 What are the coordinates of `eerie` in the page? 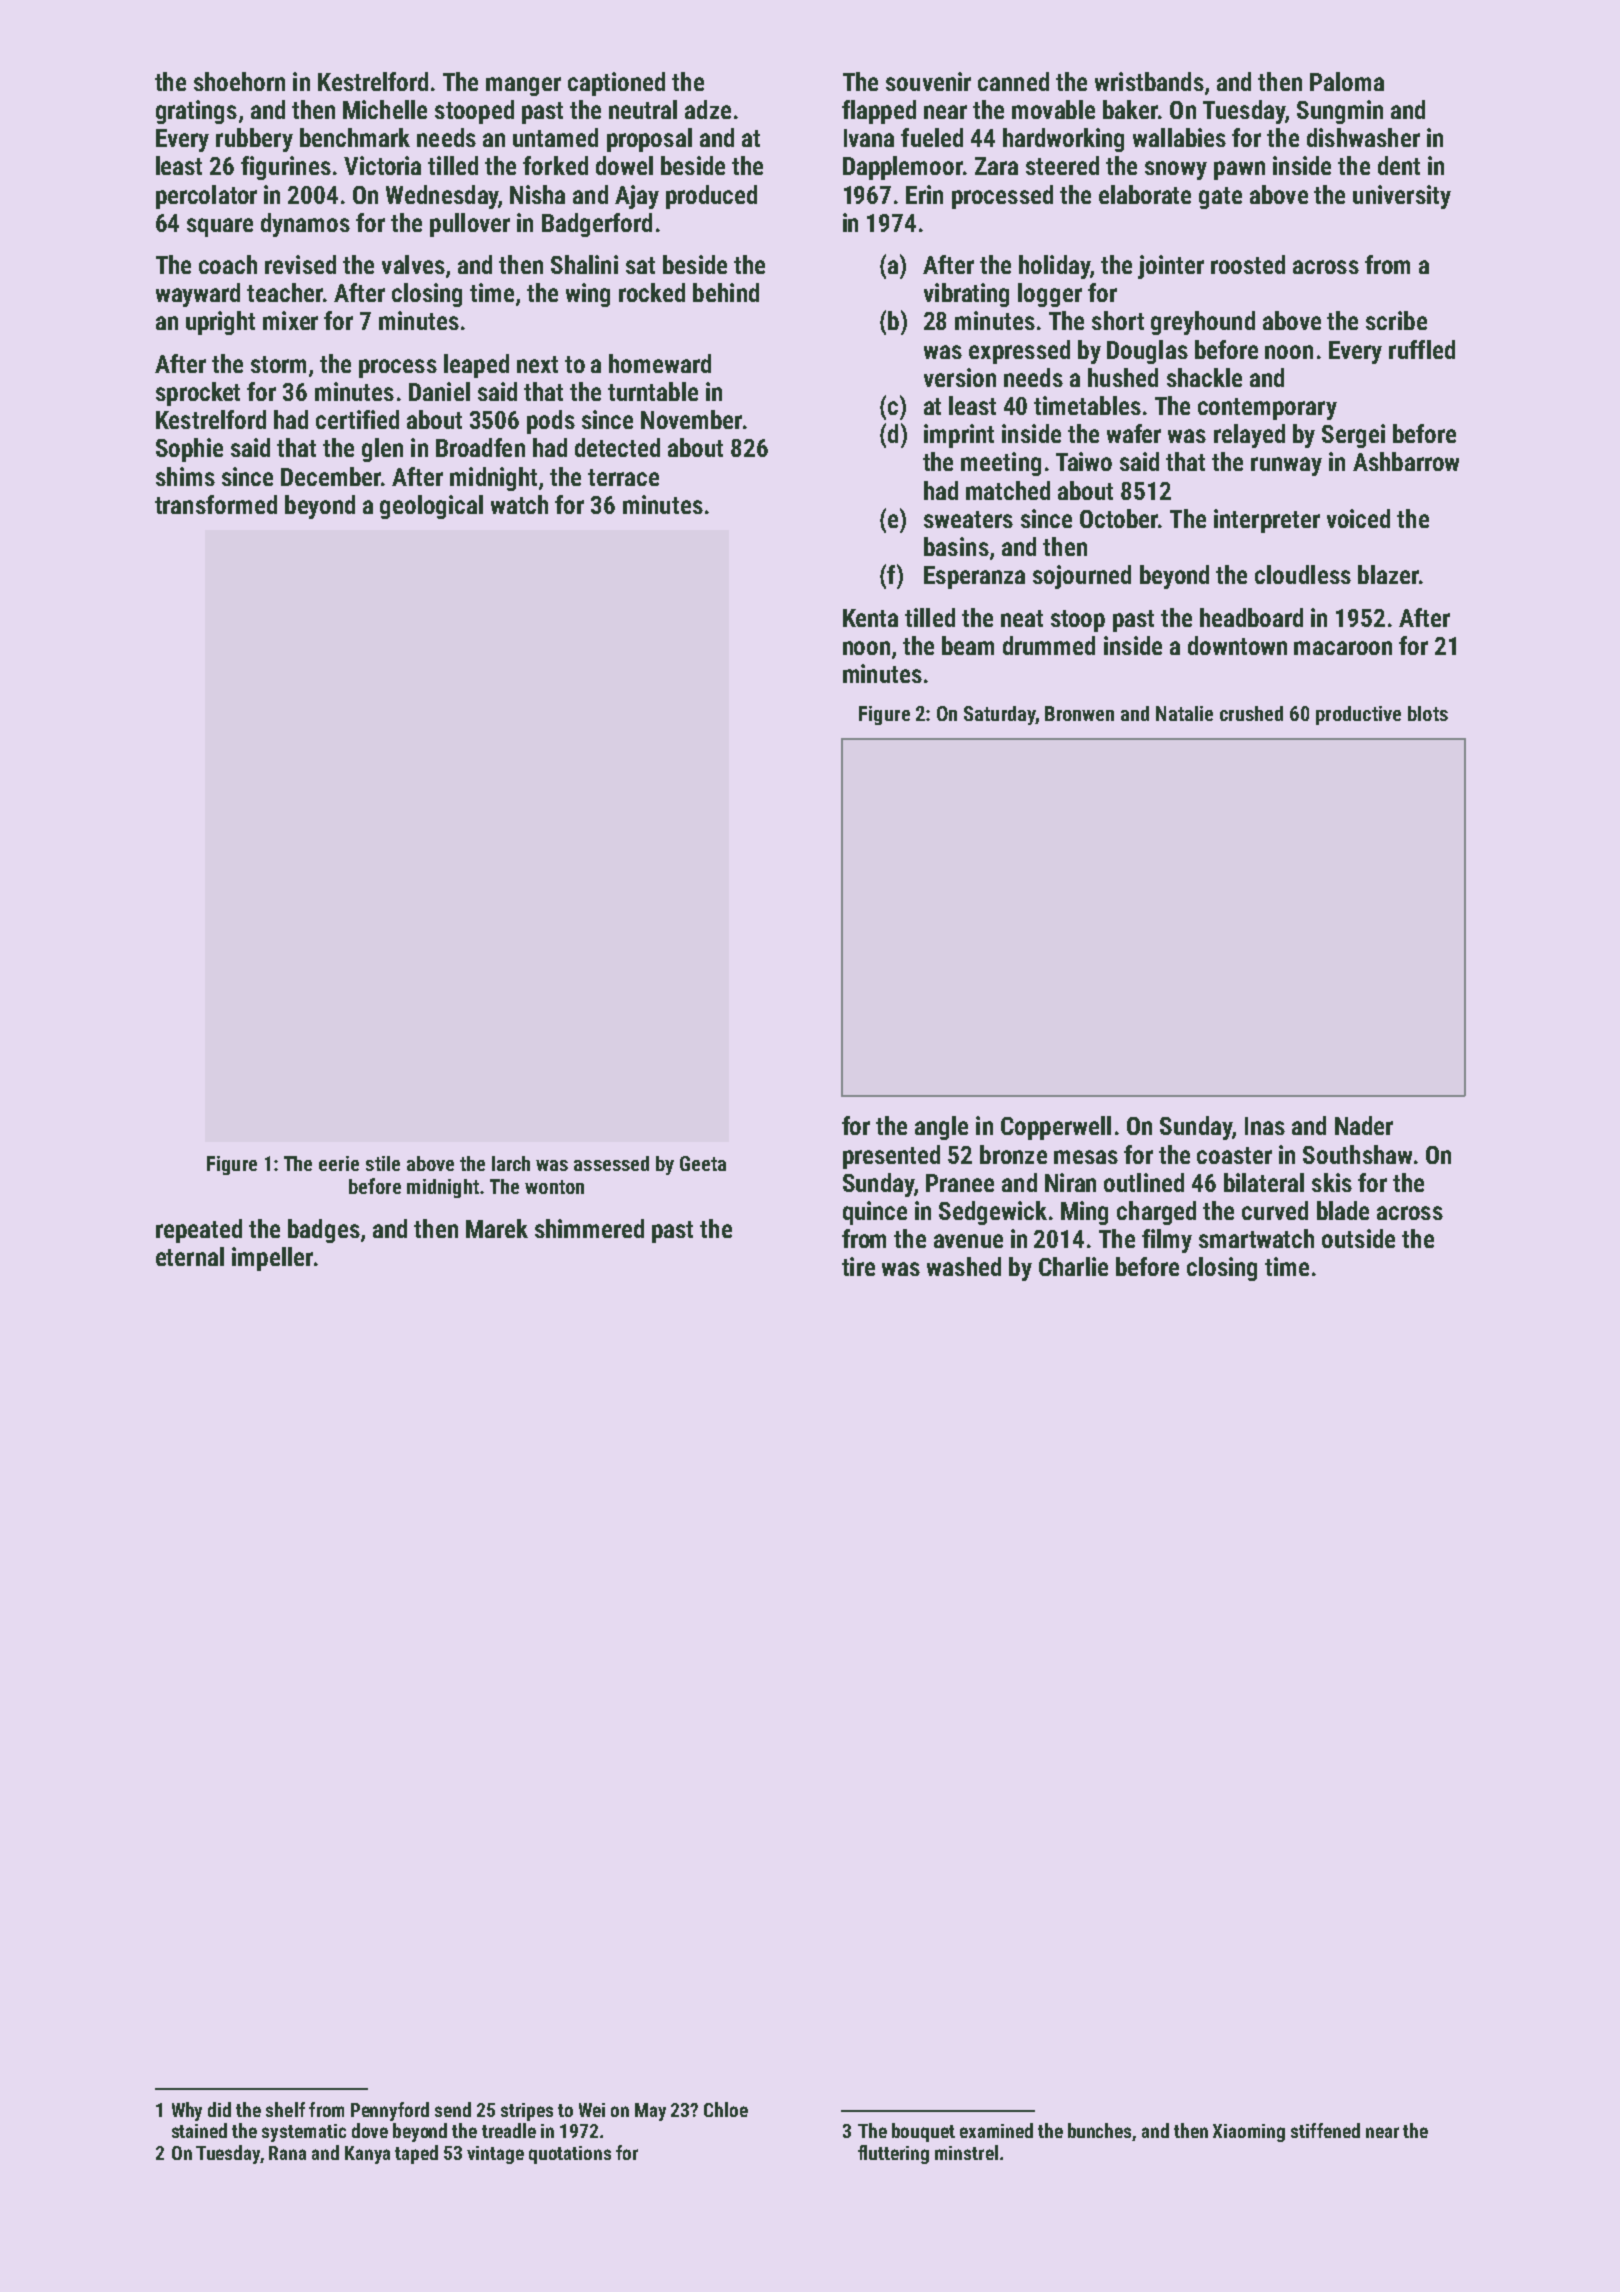 It's located at (339, 1163).
